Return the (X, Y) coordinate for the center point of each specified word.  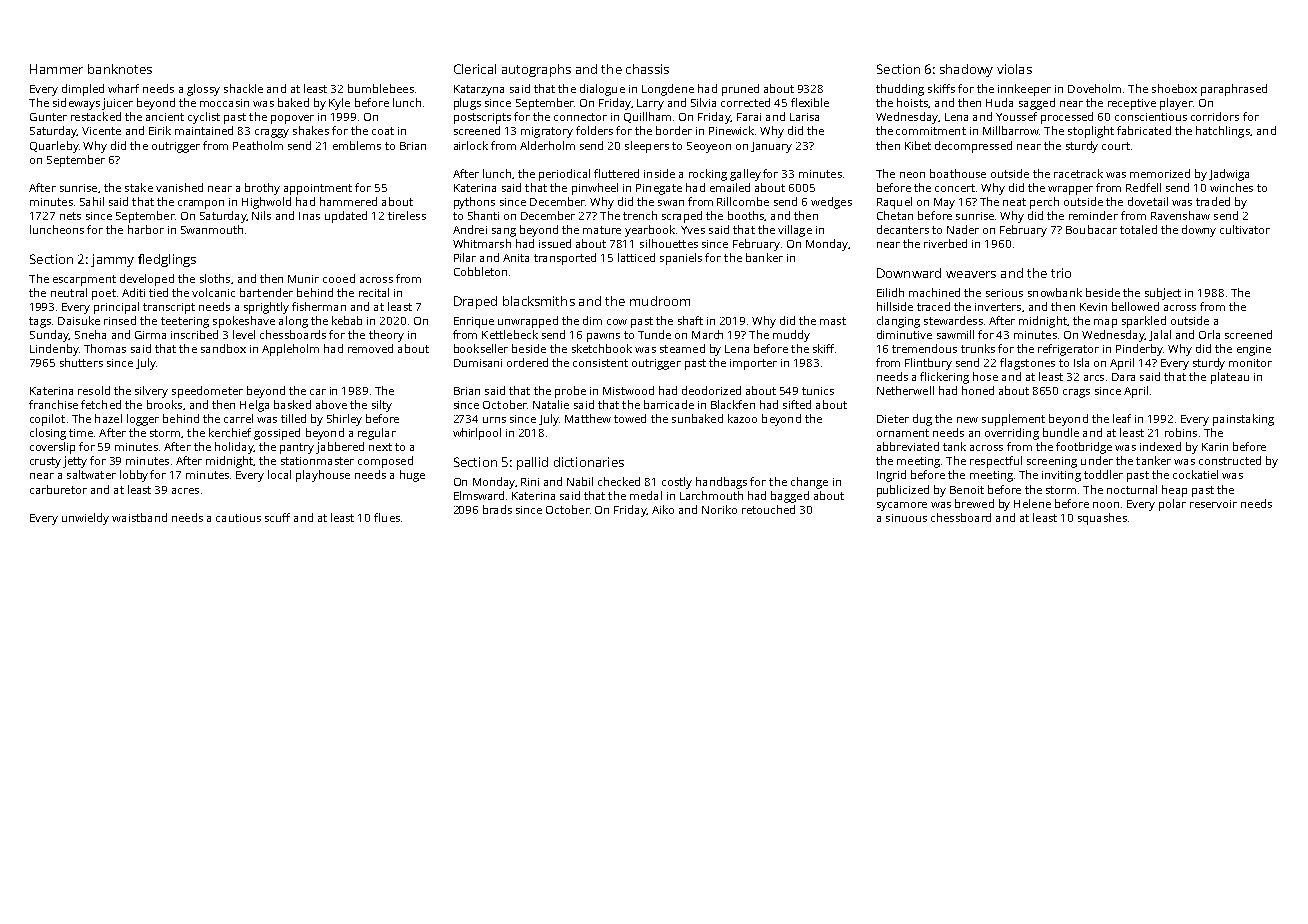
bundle (1061, 432)
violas (1014, 69)
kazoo (742, 418)
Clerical (475, 69)
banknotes (120, 69)
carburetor (58, 489)
